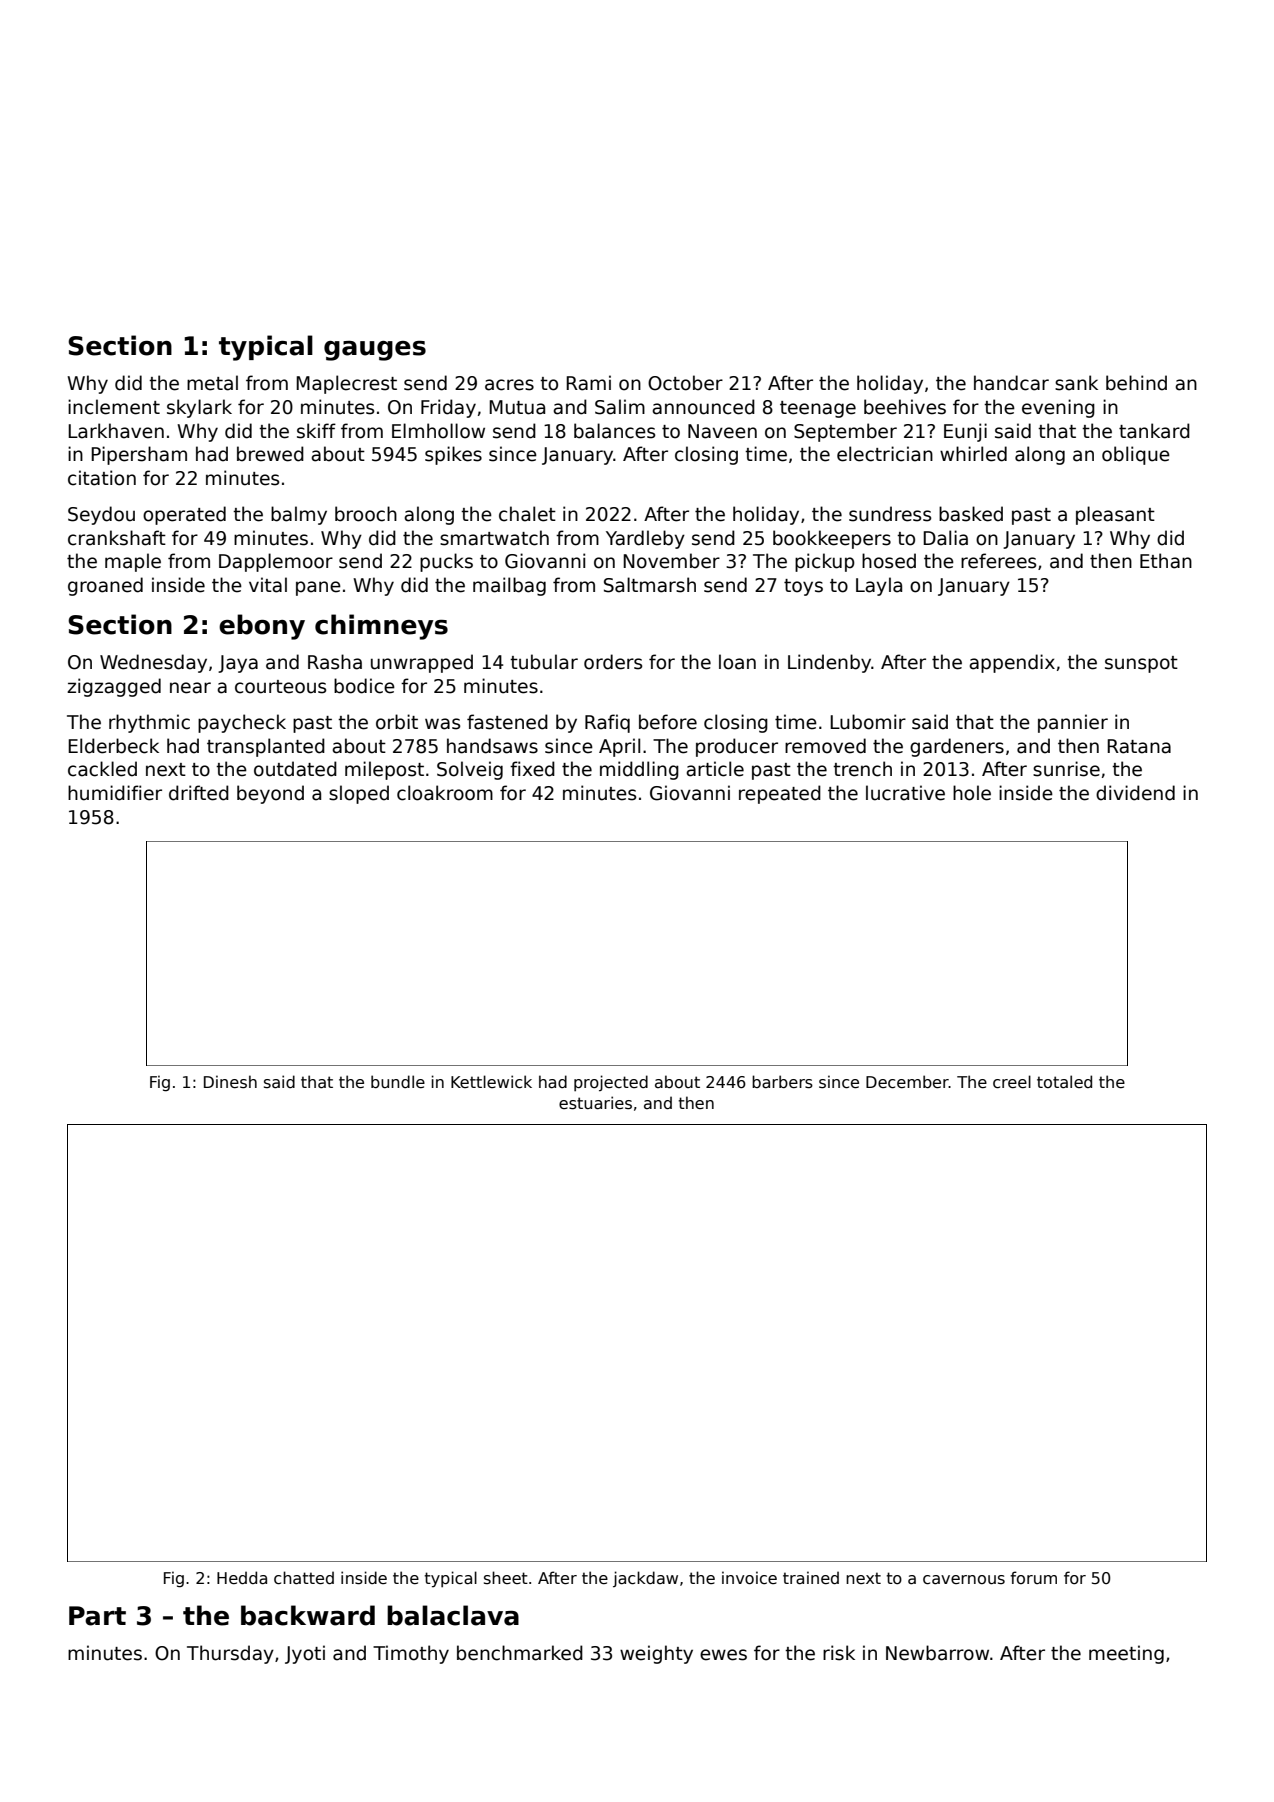  I want to click on forum, so click(1033, 1577).
